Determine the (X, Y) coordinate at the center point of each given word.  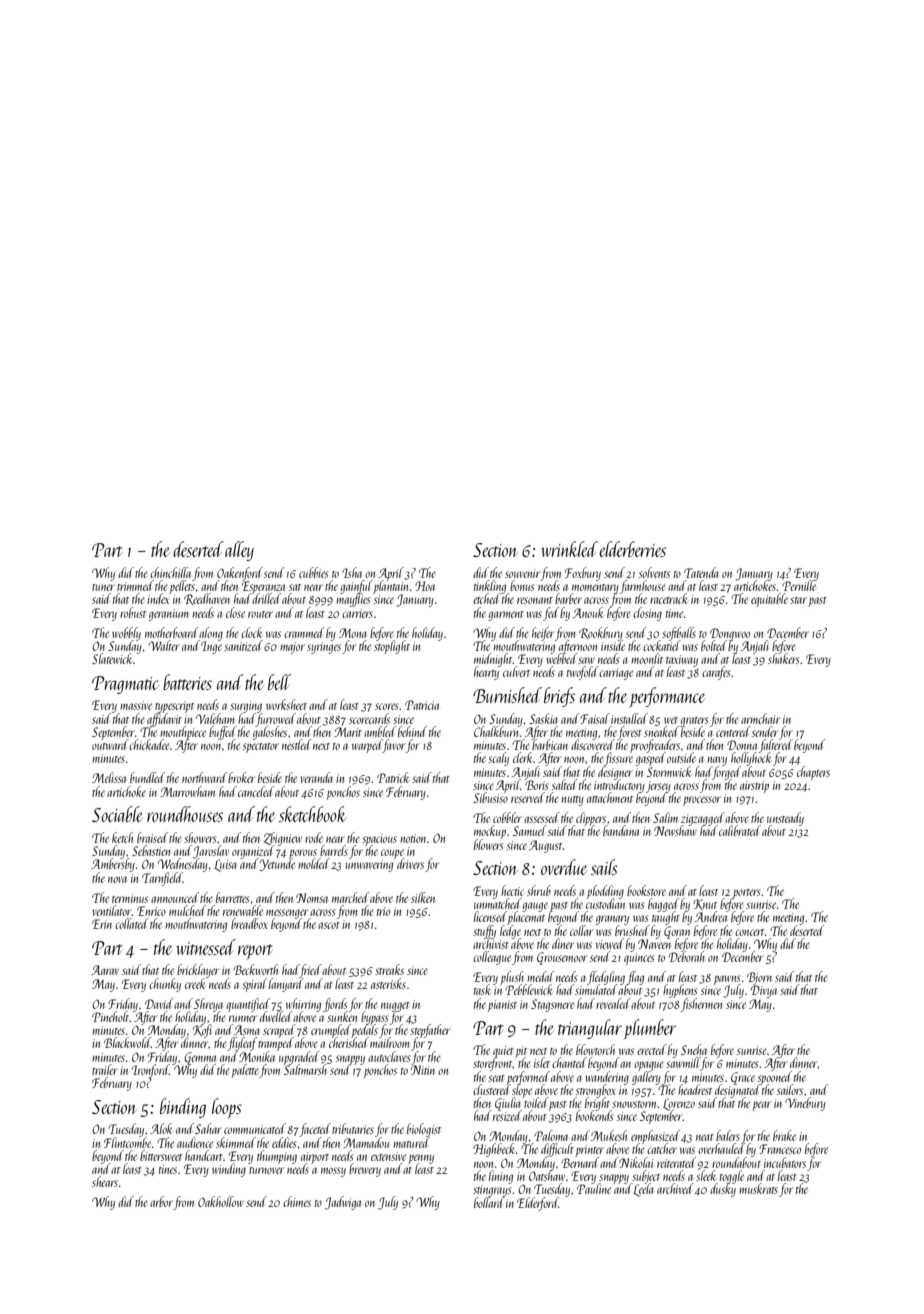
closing (647, 614)
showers (200, 837)
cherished (348, 1043)
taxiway (682, 661)
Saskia (543, 718)
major (292, 648)
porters (746, 894)
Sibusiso (490, 798)
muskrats (758, 1189)
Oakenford (240, 574)
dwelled (276, 1016)
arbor (161, 1201)
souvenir (522, 573)
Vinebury (805, 1104)
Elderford (538, 1204)
